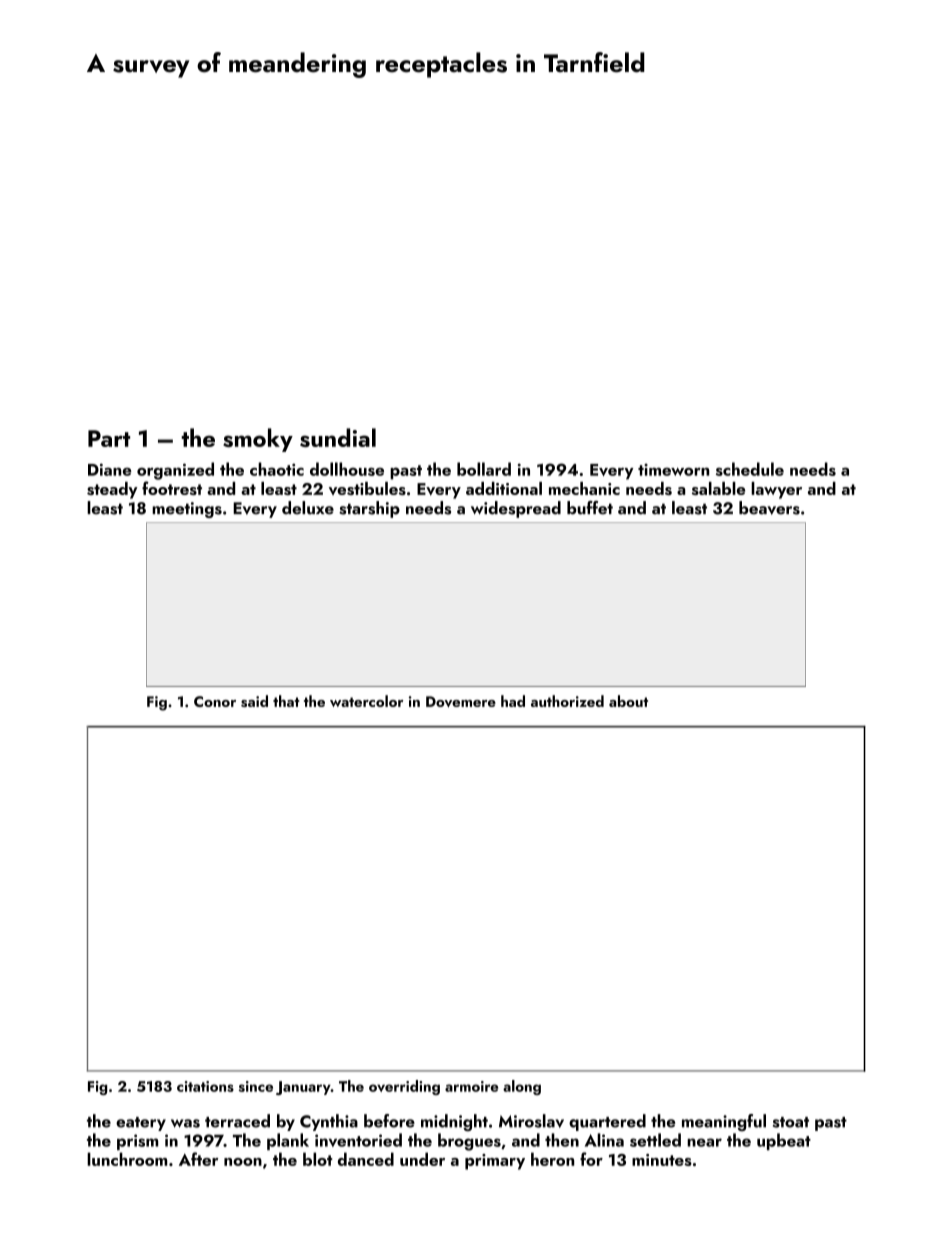  I want to click on schedule, so click(750, 469).
